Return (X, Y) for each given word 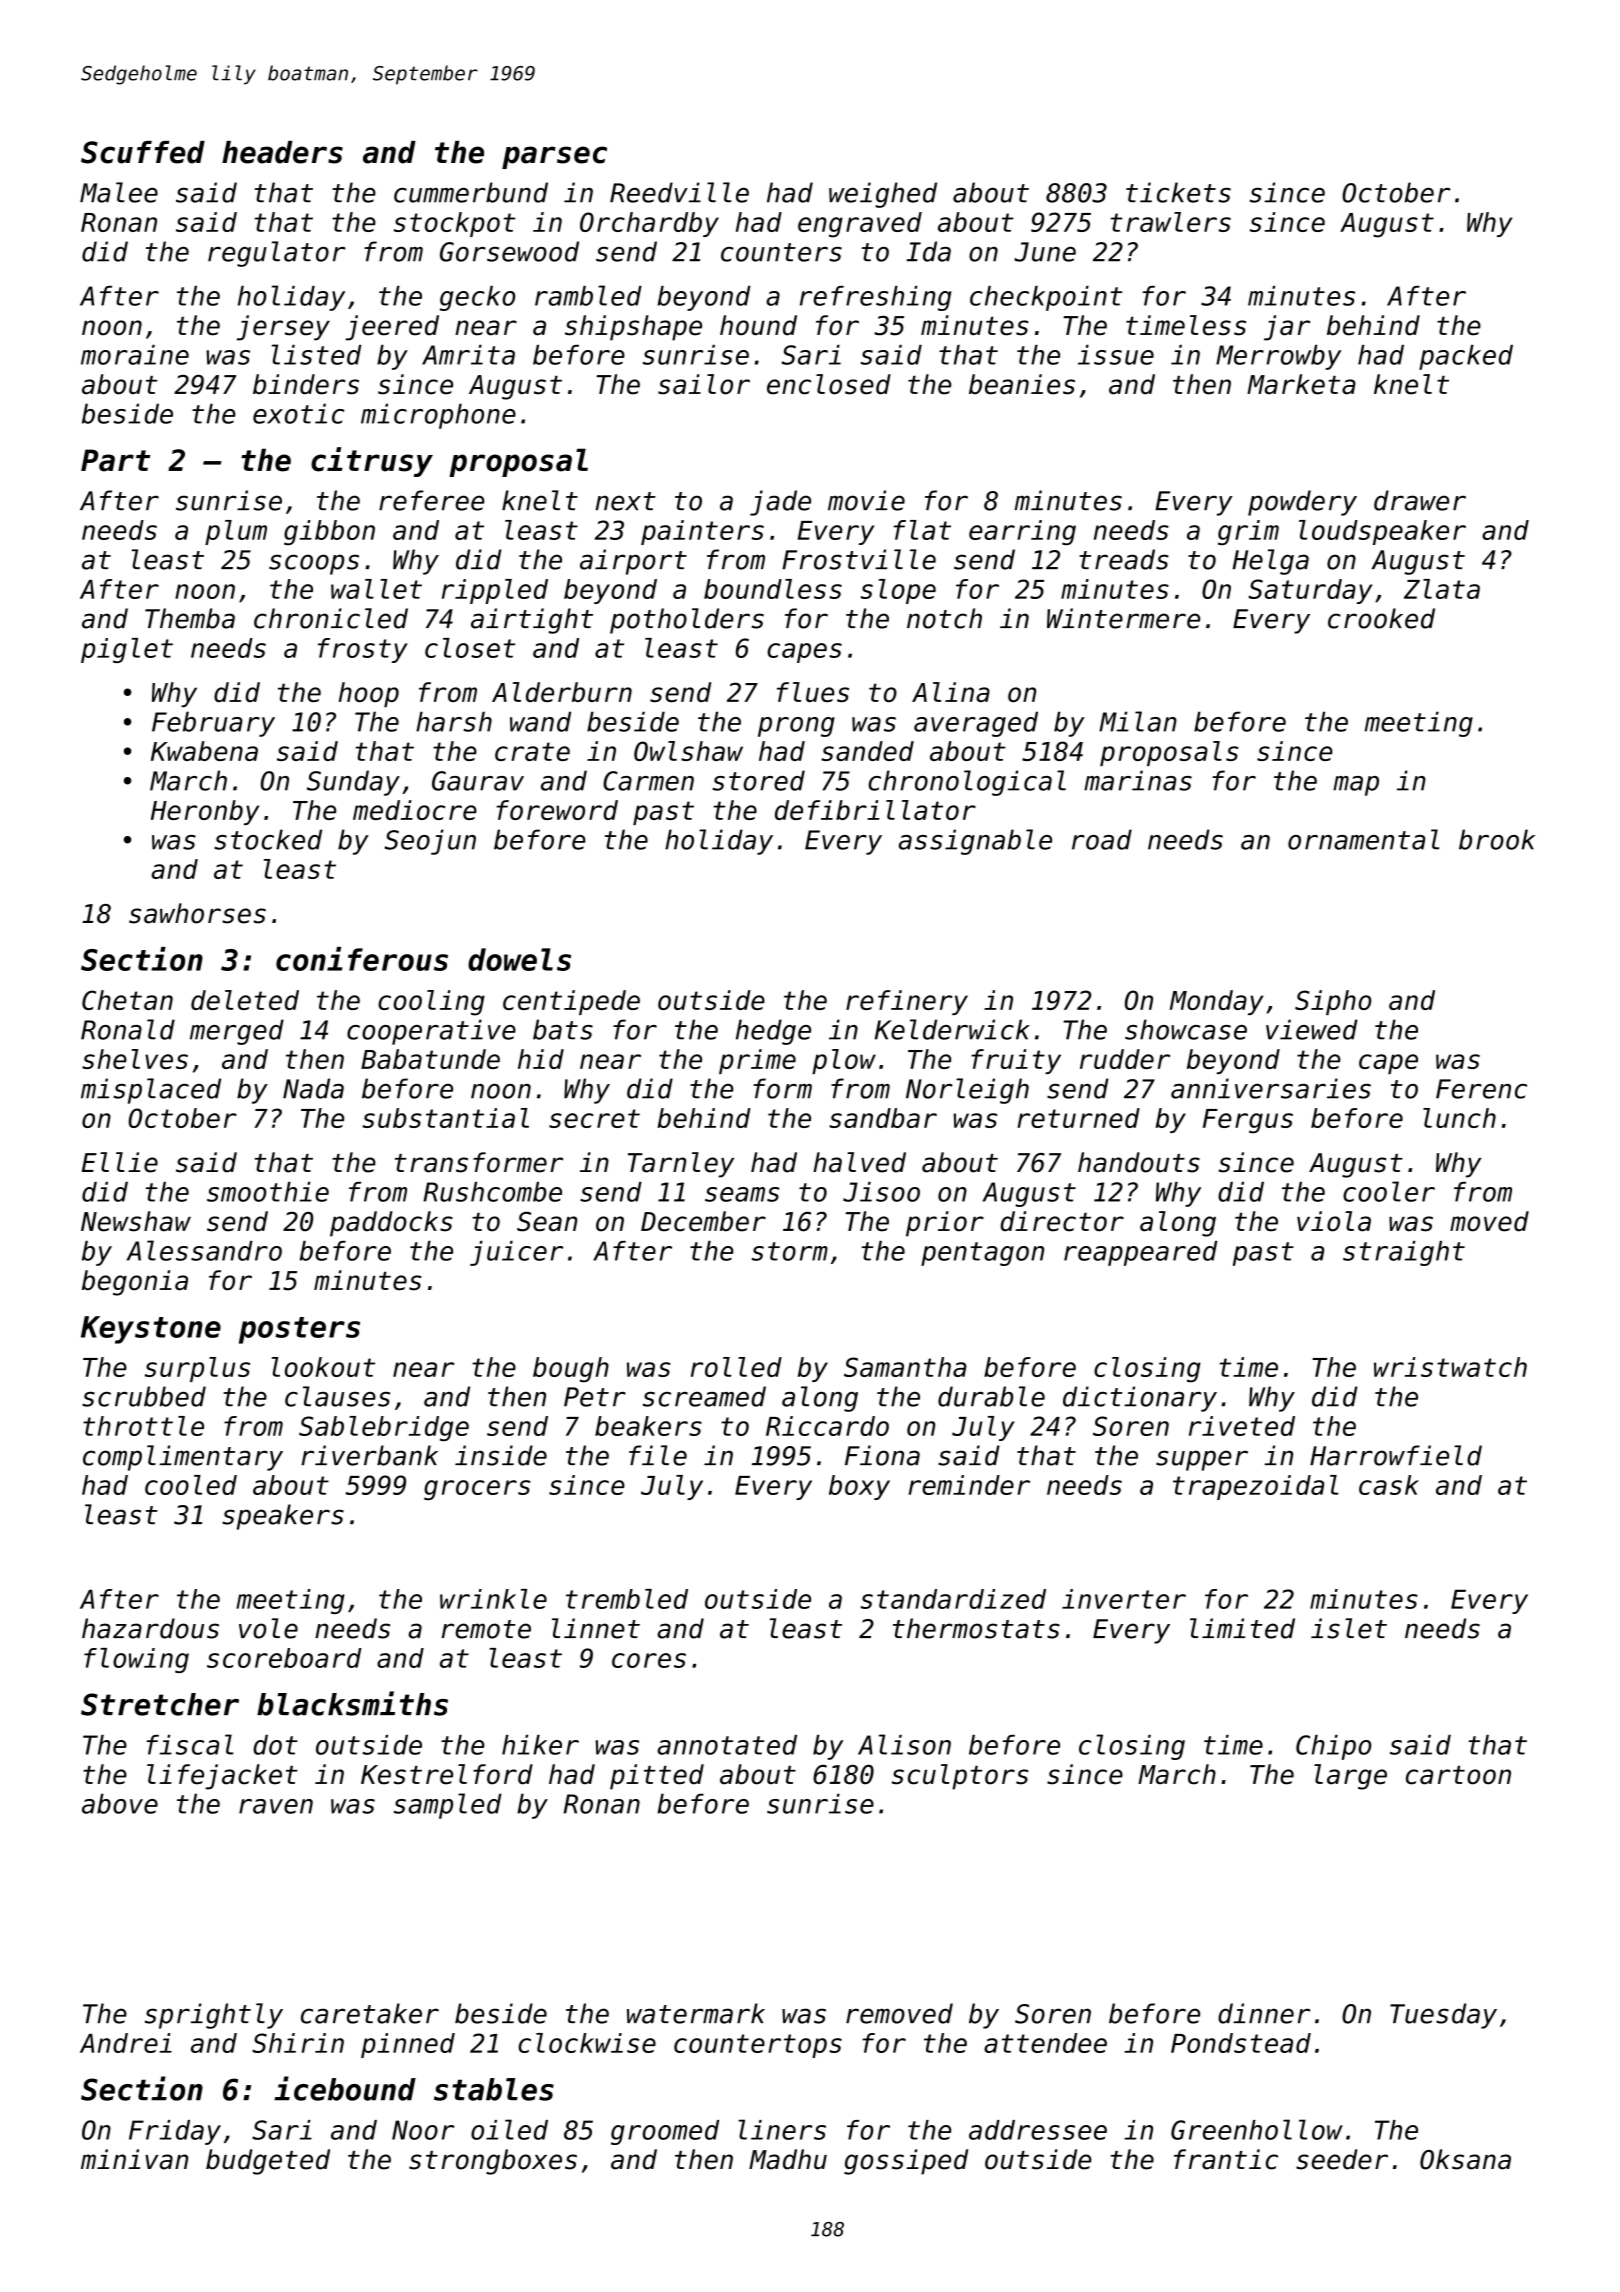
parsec (554, 157)
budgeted (268, 2162)
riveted (1242, 1426)
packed (1466, 357)
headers (282, 152)
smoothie (268, 1192)
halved (859, 1162)
